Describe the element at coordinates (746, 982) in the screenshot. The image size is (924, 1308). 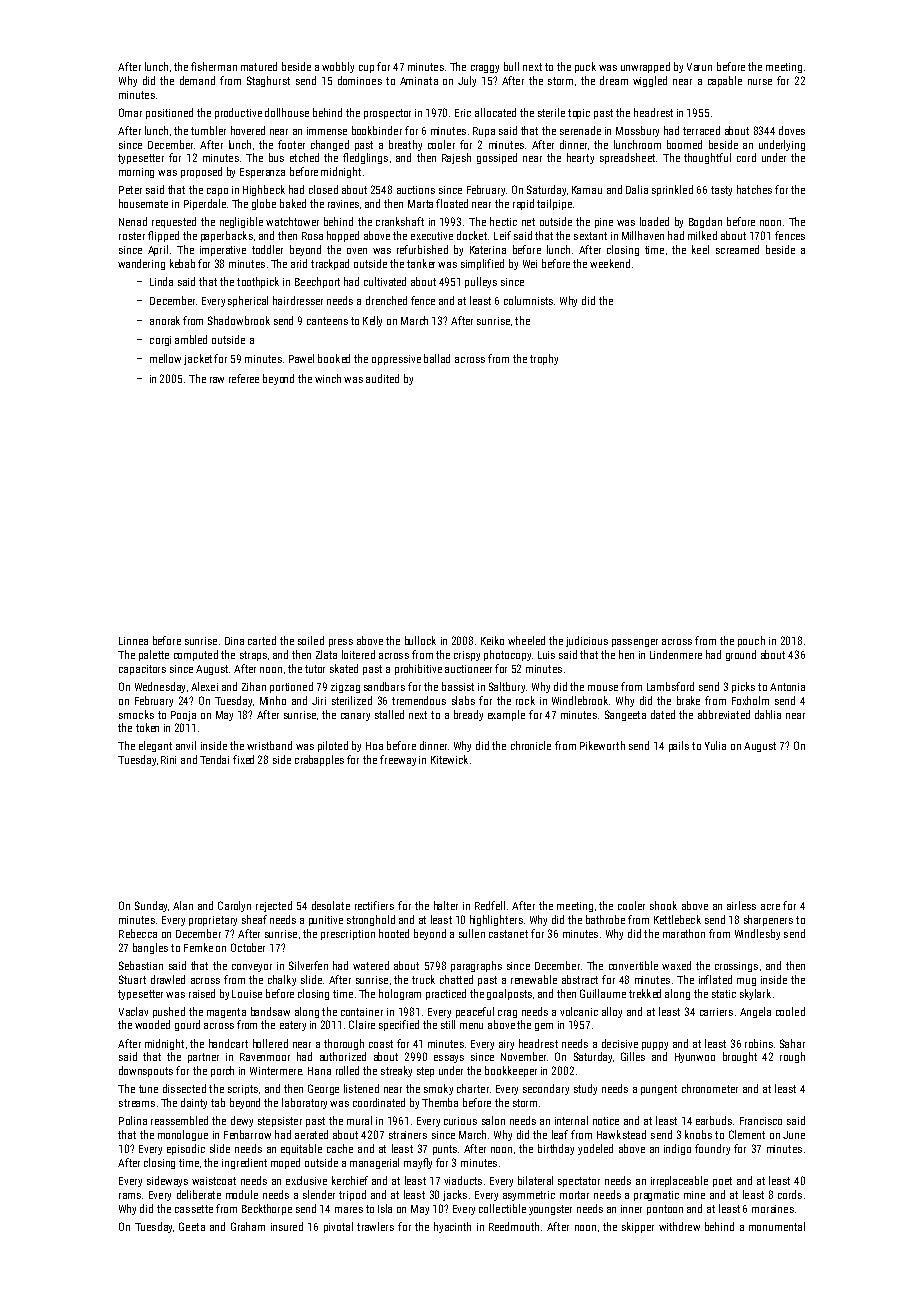
I see `mug` at that location.
